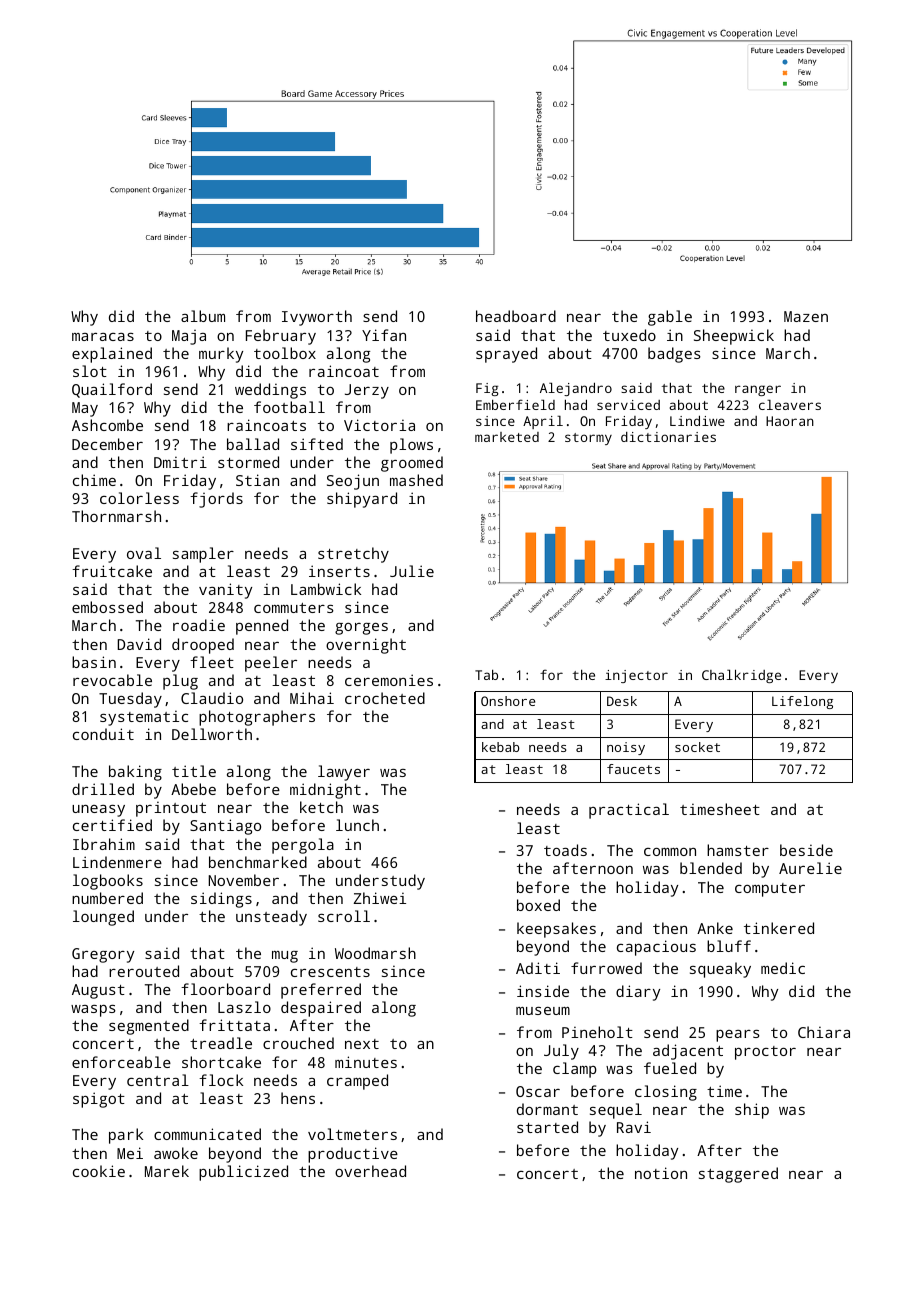 This screenshot has height=1308, width=924. Describe the element at coordinates (112, 680) in the screenshot. I see `revocable` at that location.
